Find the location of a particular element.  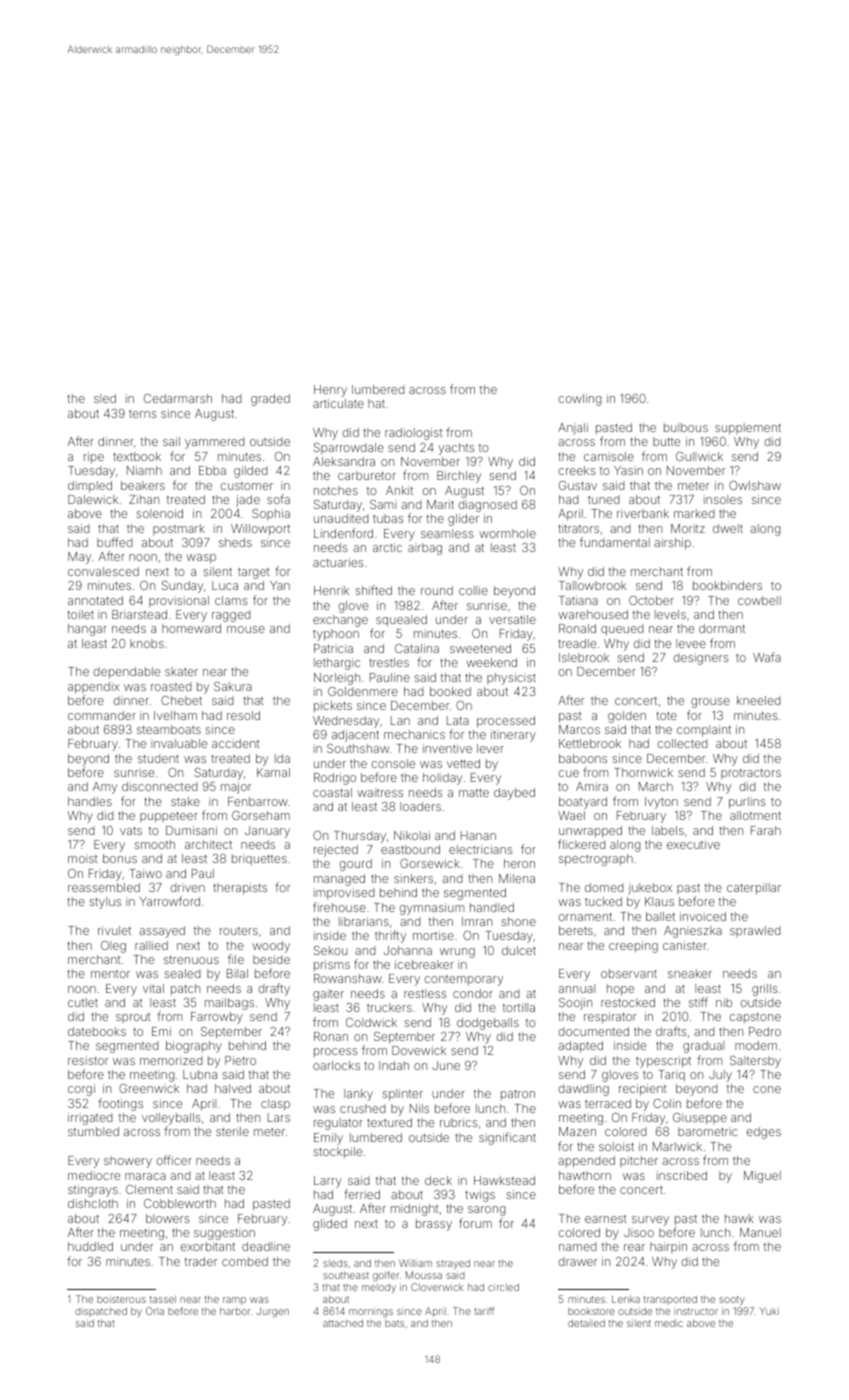

Orla is located at coordinates (155, 1311).
